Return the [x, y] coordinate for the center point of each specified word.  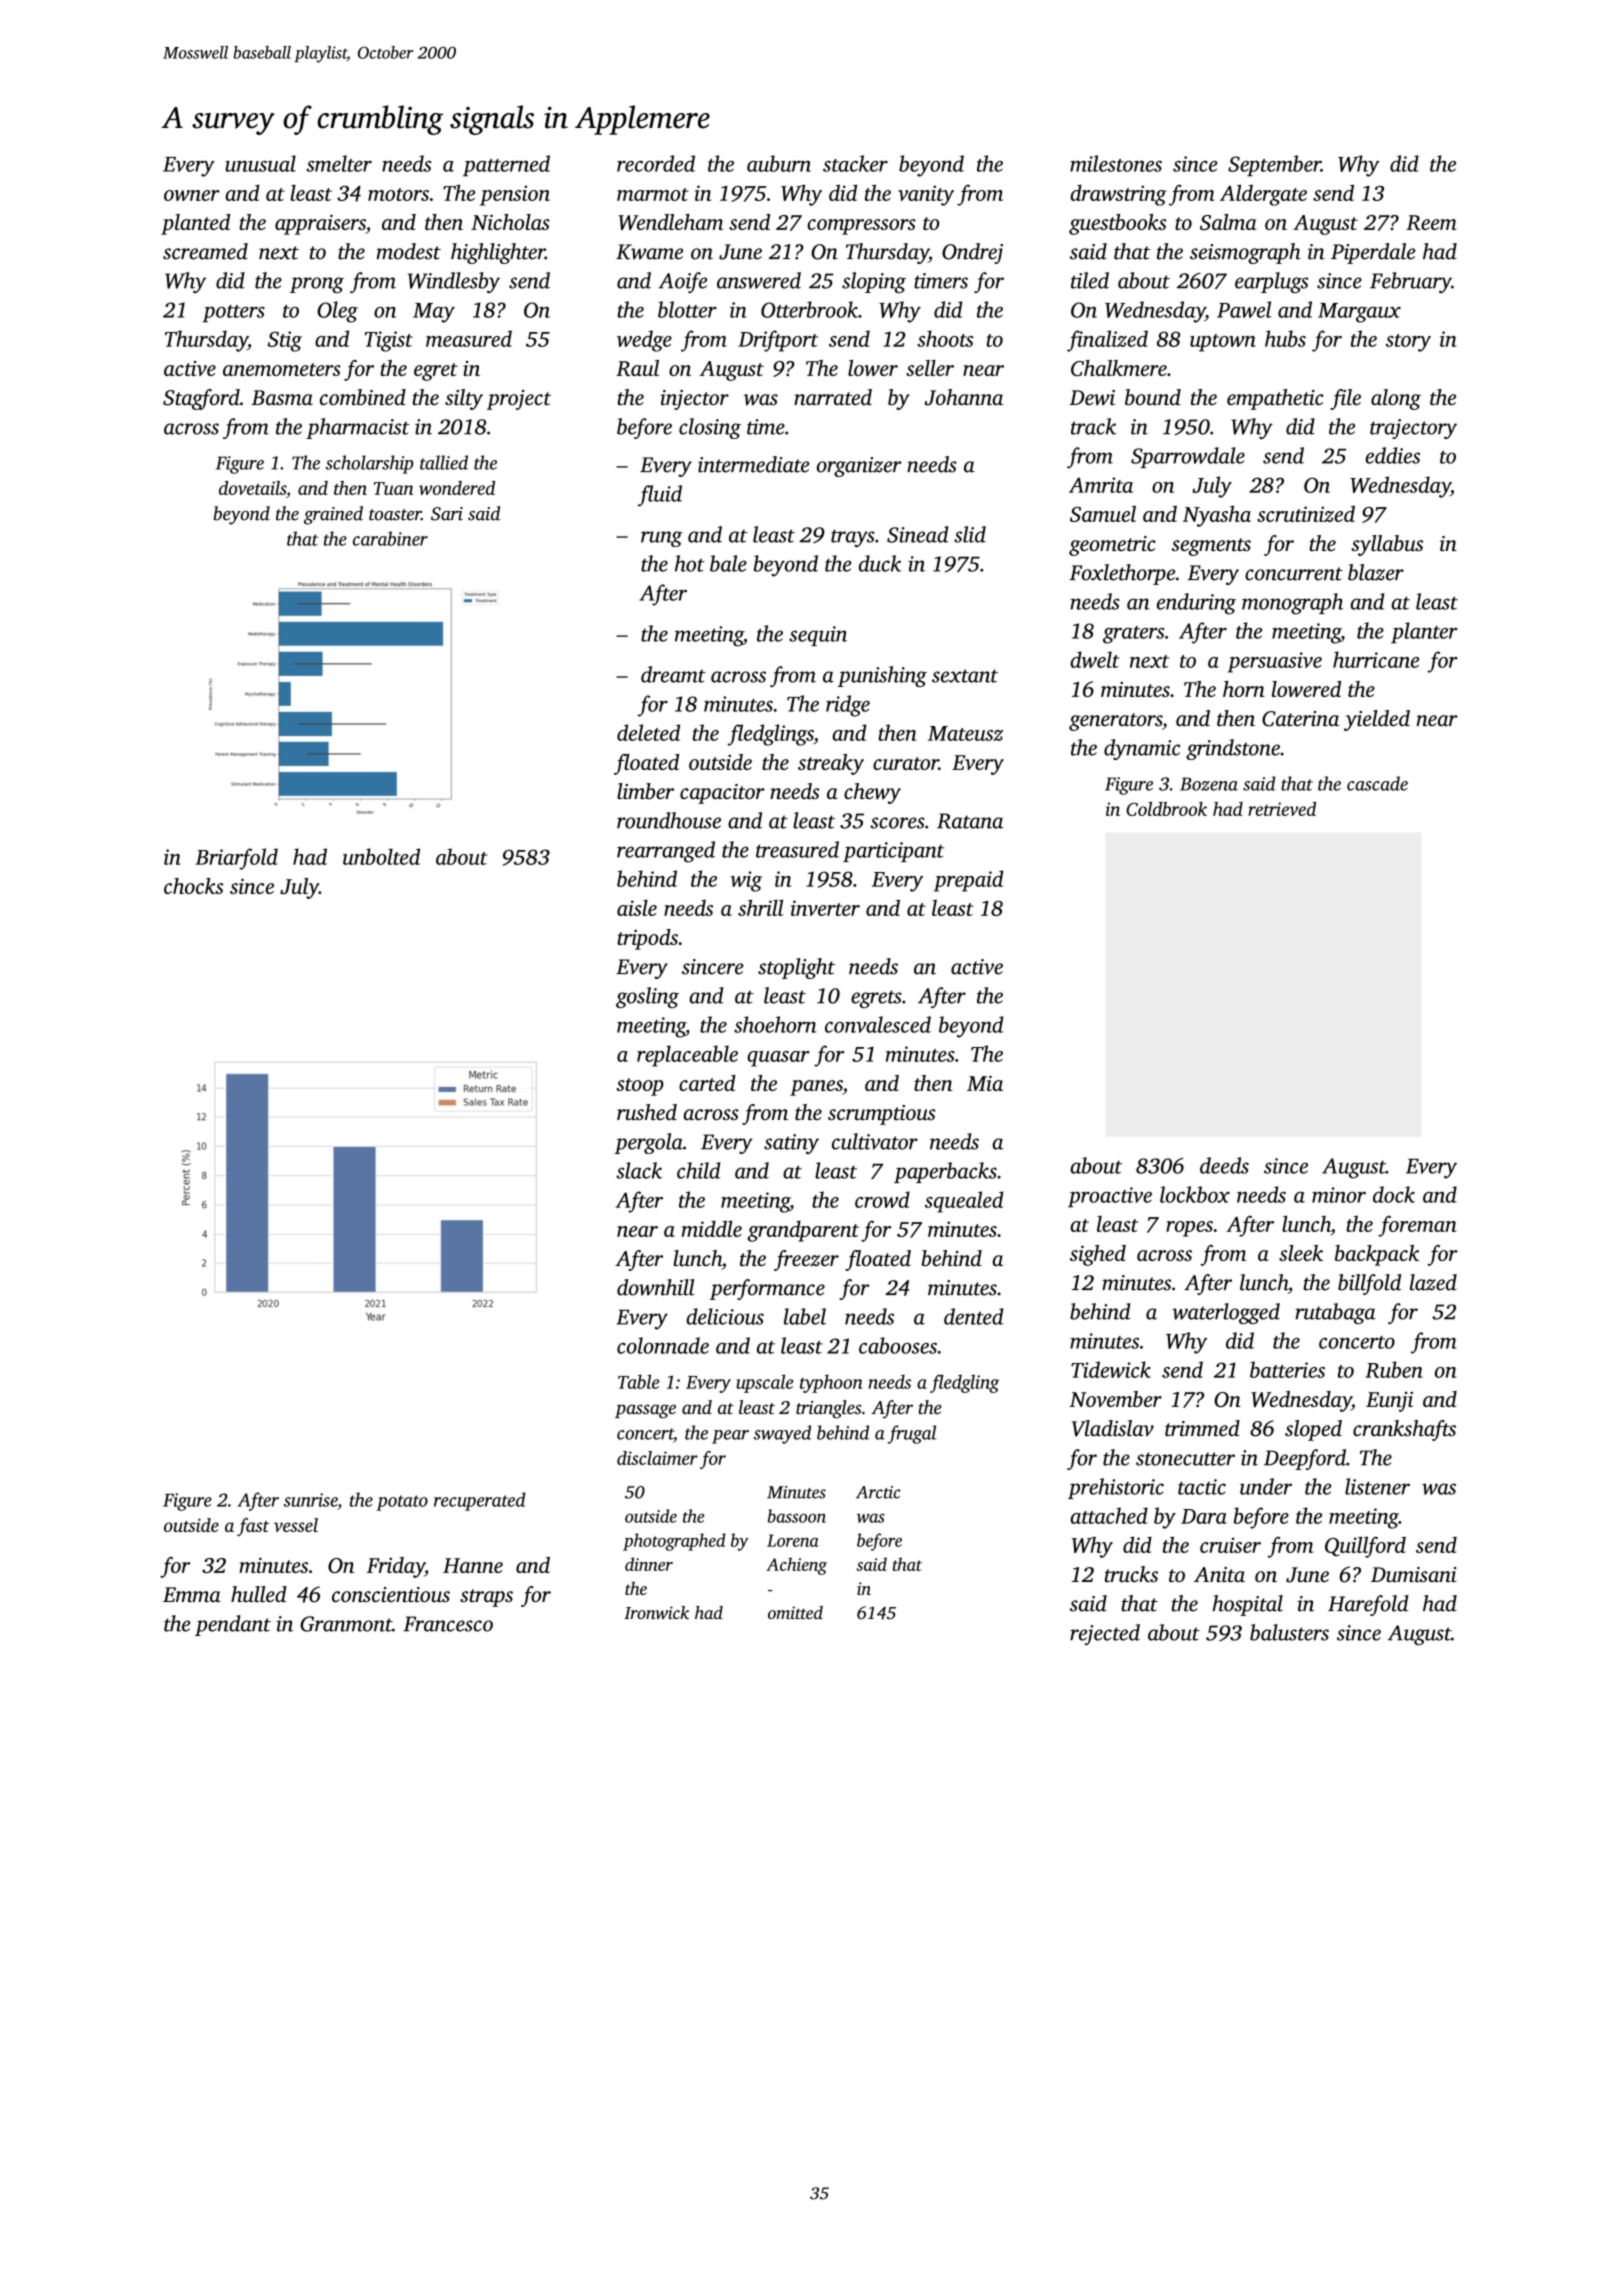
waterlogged [1226, 1313]
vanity [926, 195]
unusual [260, 163]
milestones [1116, 163]
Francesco [448, 1624]
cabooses [898, 1345]
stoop [640, 1087]
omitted [795, 1612]
